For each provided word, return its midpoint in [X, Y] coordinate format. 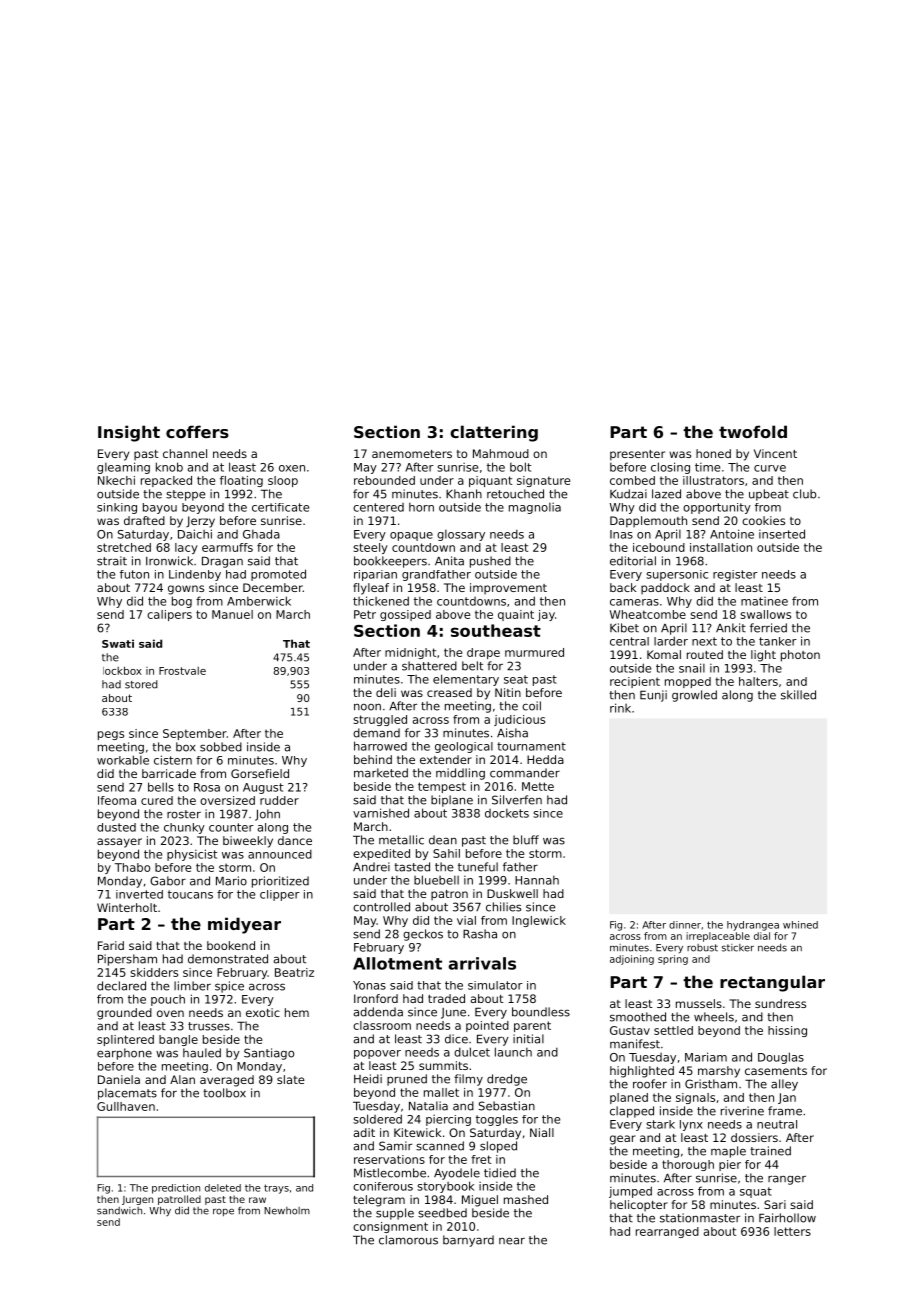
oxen [292, 468]
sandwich [119, 1211]
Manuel [232, 614]
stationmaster [700, 1218]
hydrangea [753, 926]
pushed [490, 562]
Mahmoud [501, 453]
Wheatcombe [648, 614]
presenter [637, 455]
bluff [526, 840]
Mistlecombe [390, 1173]
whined [800, 925]
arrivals [482, 963]
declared [121, 986]
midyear [244, 925]
